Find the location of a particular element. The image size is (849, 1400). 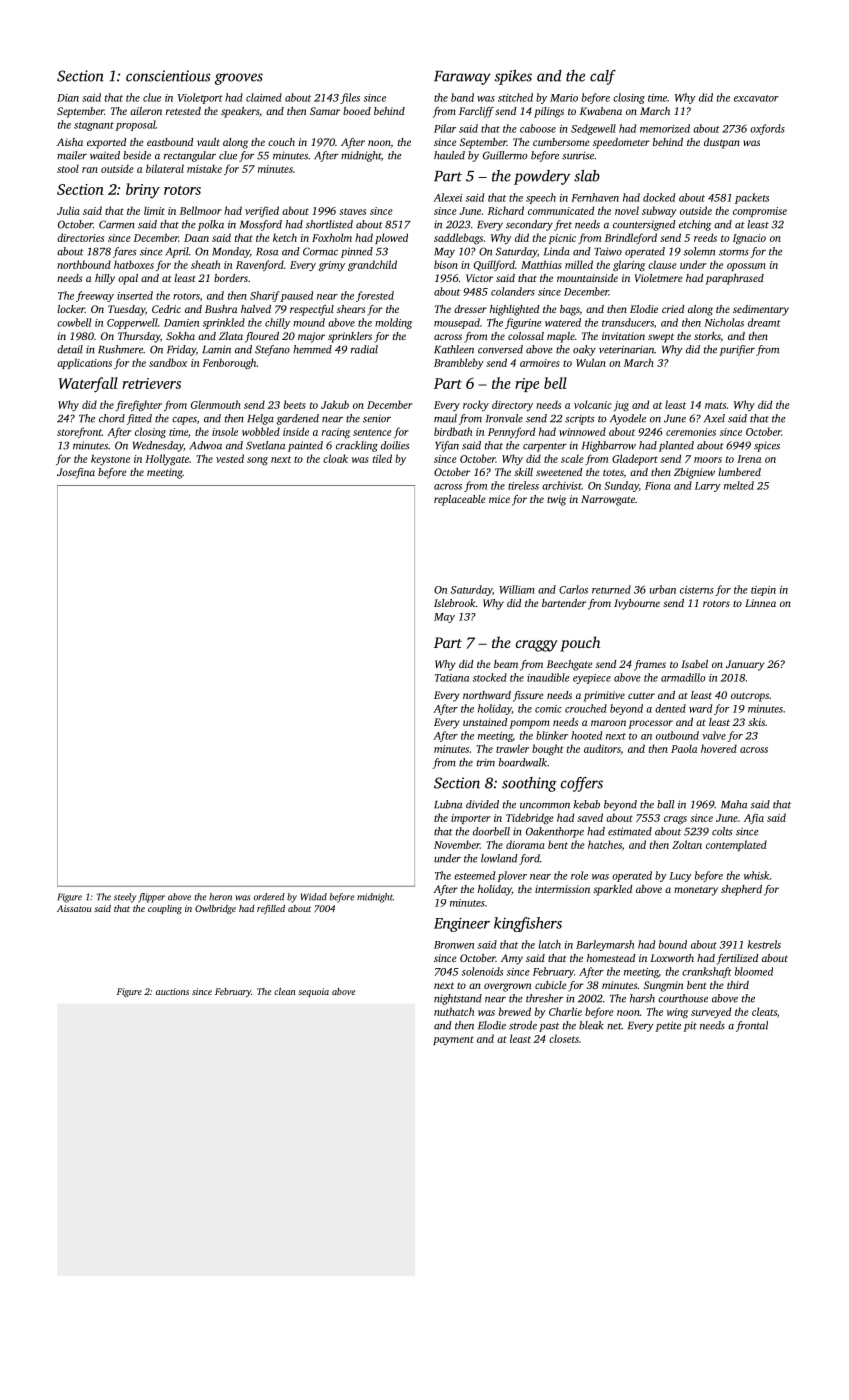

dreamt is located at coordinates (764, 322).
